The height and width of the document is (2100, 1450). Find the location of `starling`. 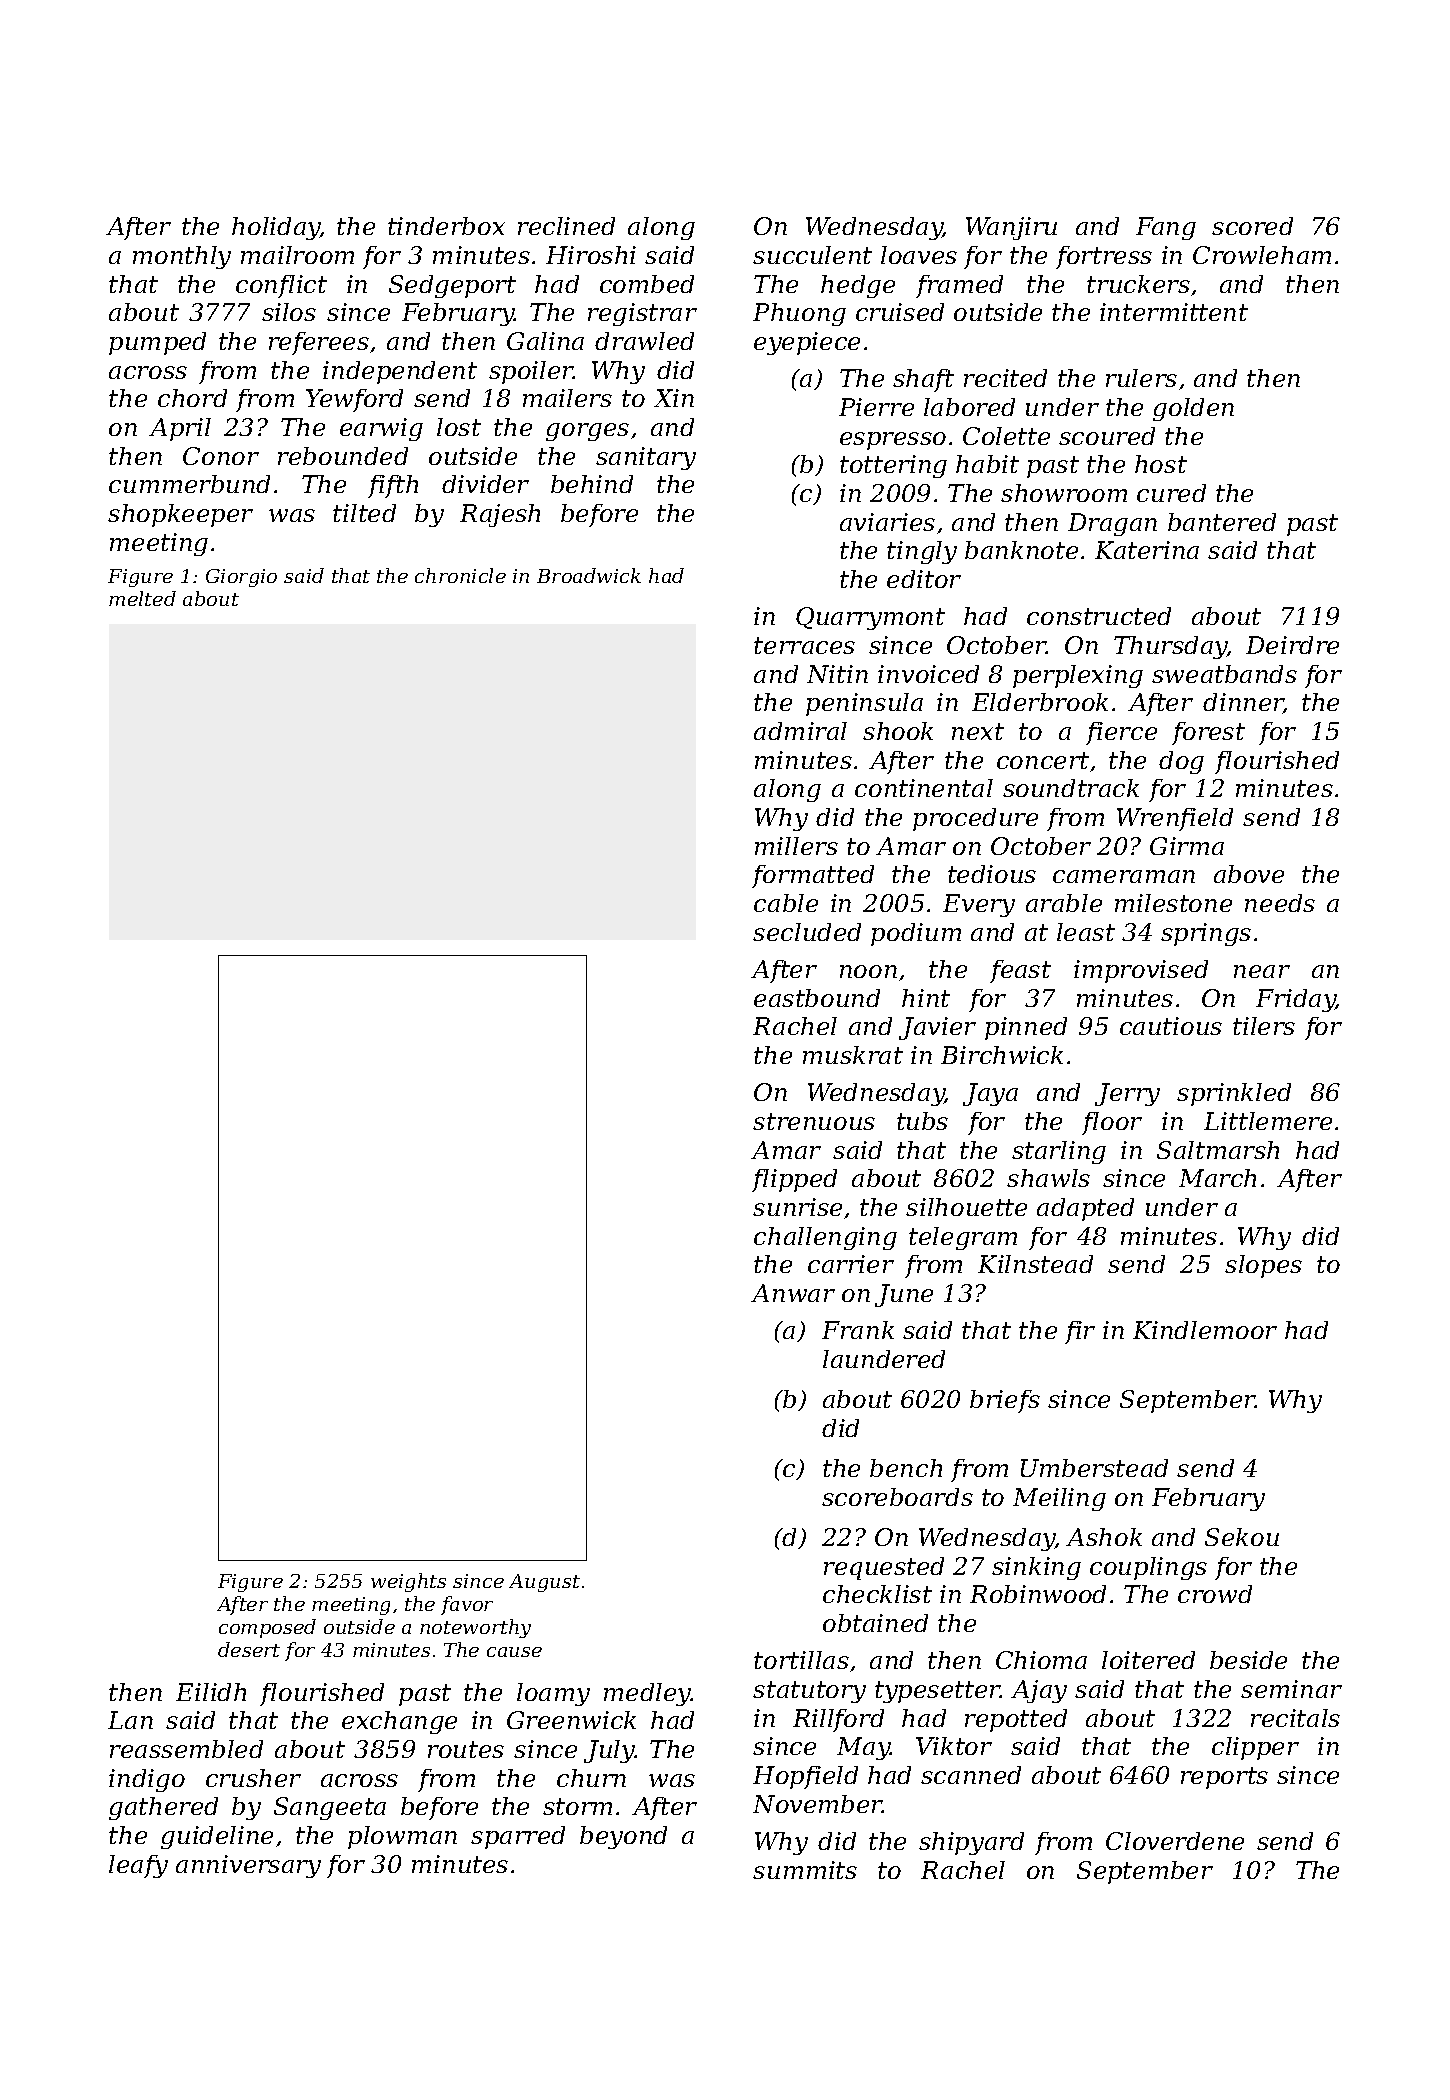

starling is located at coordinates (1059, 1152).
